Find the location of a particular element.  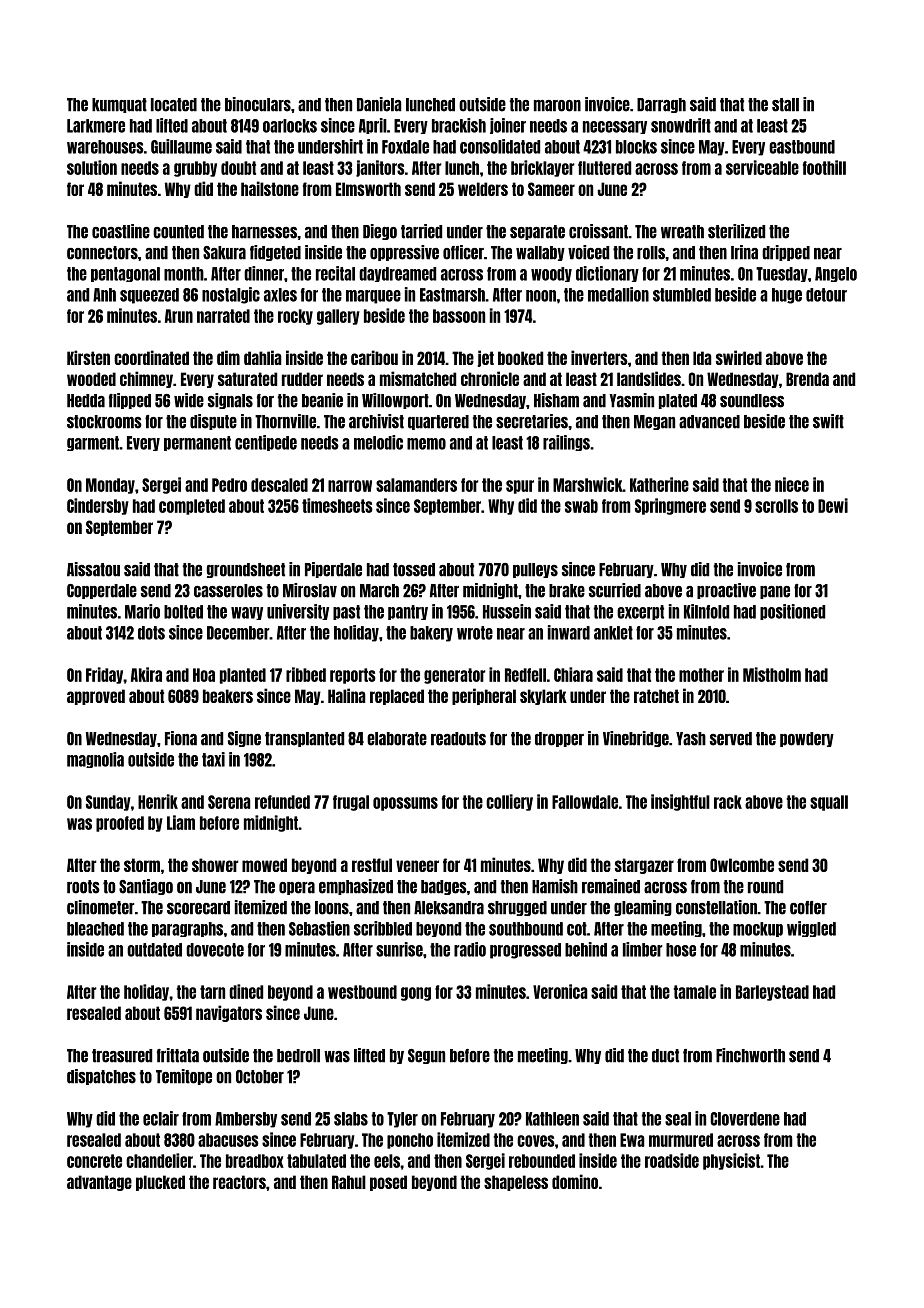

reactors is located at coordinates (239, 1182).
